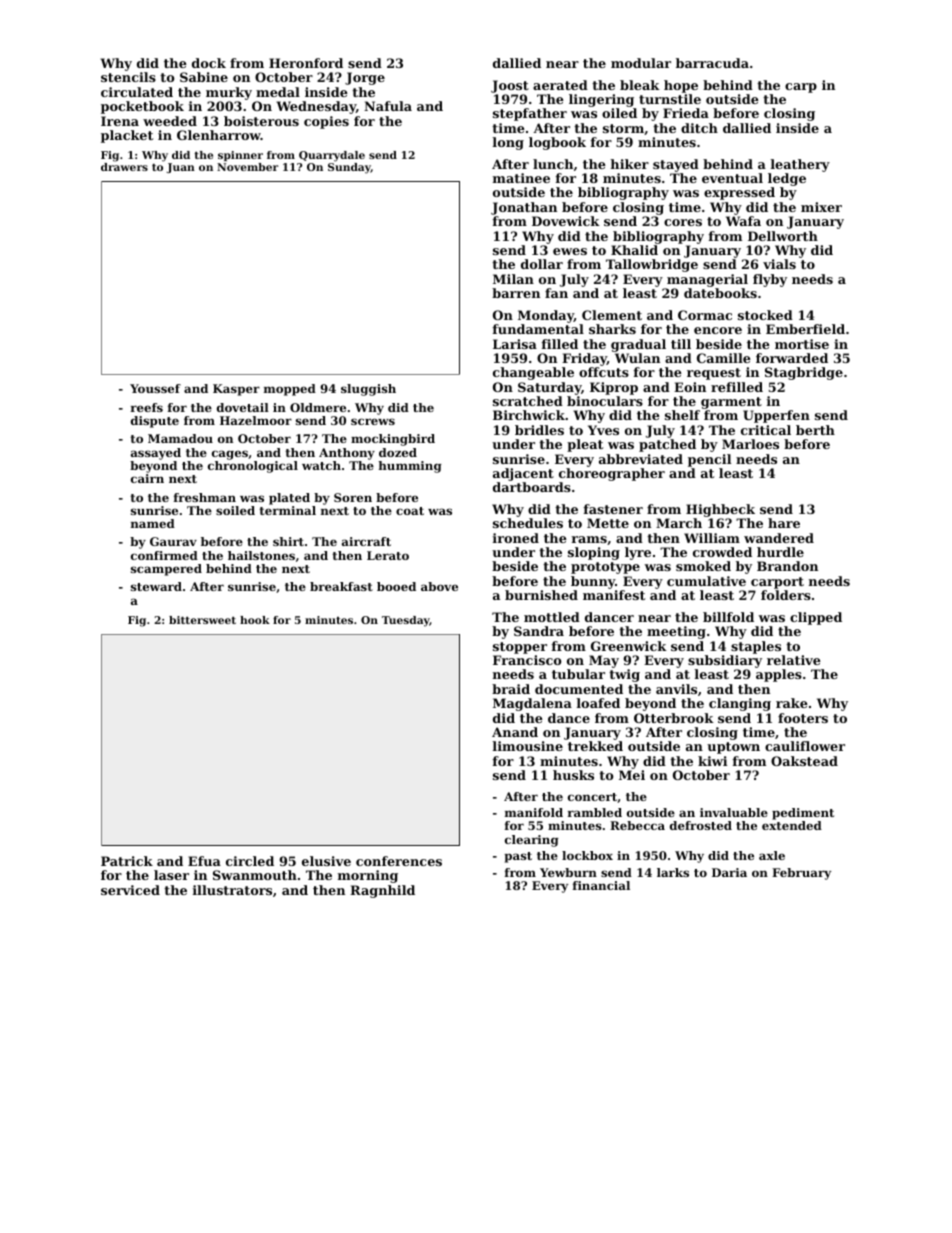 The width and height of the document is (952, 1233). Describe the element at coordinates (513, 279) in the document. I see `Milan` at that location.
